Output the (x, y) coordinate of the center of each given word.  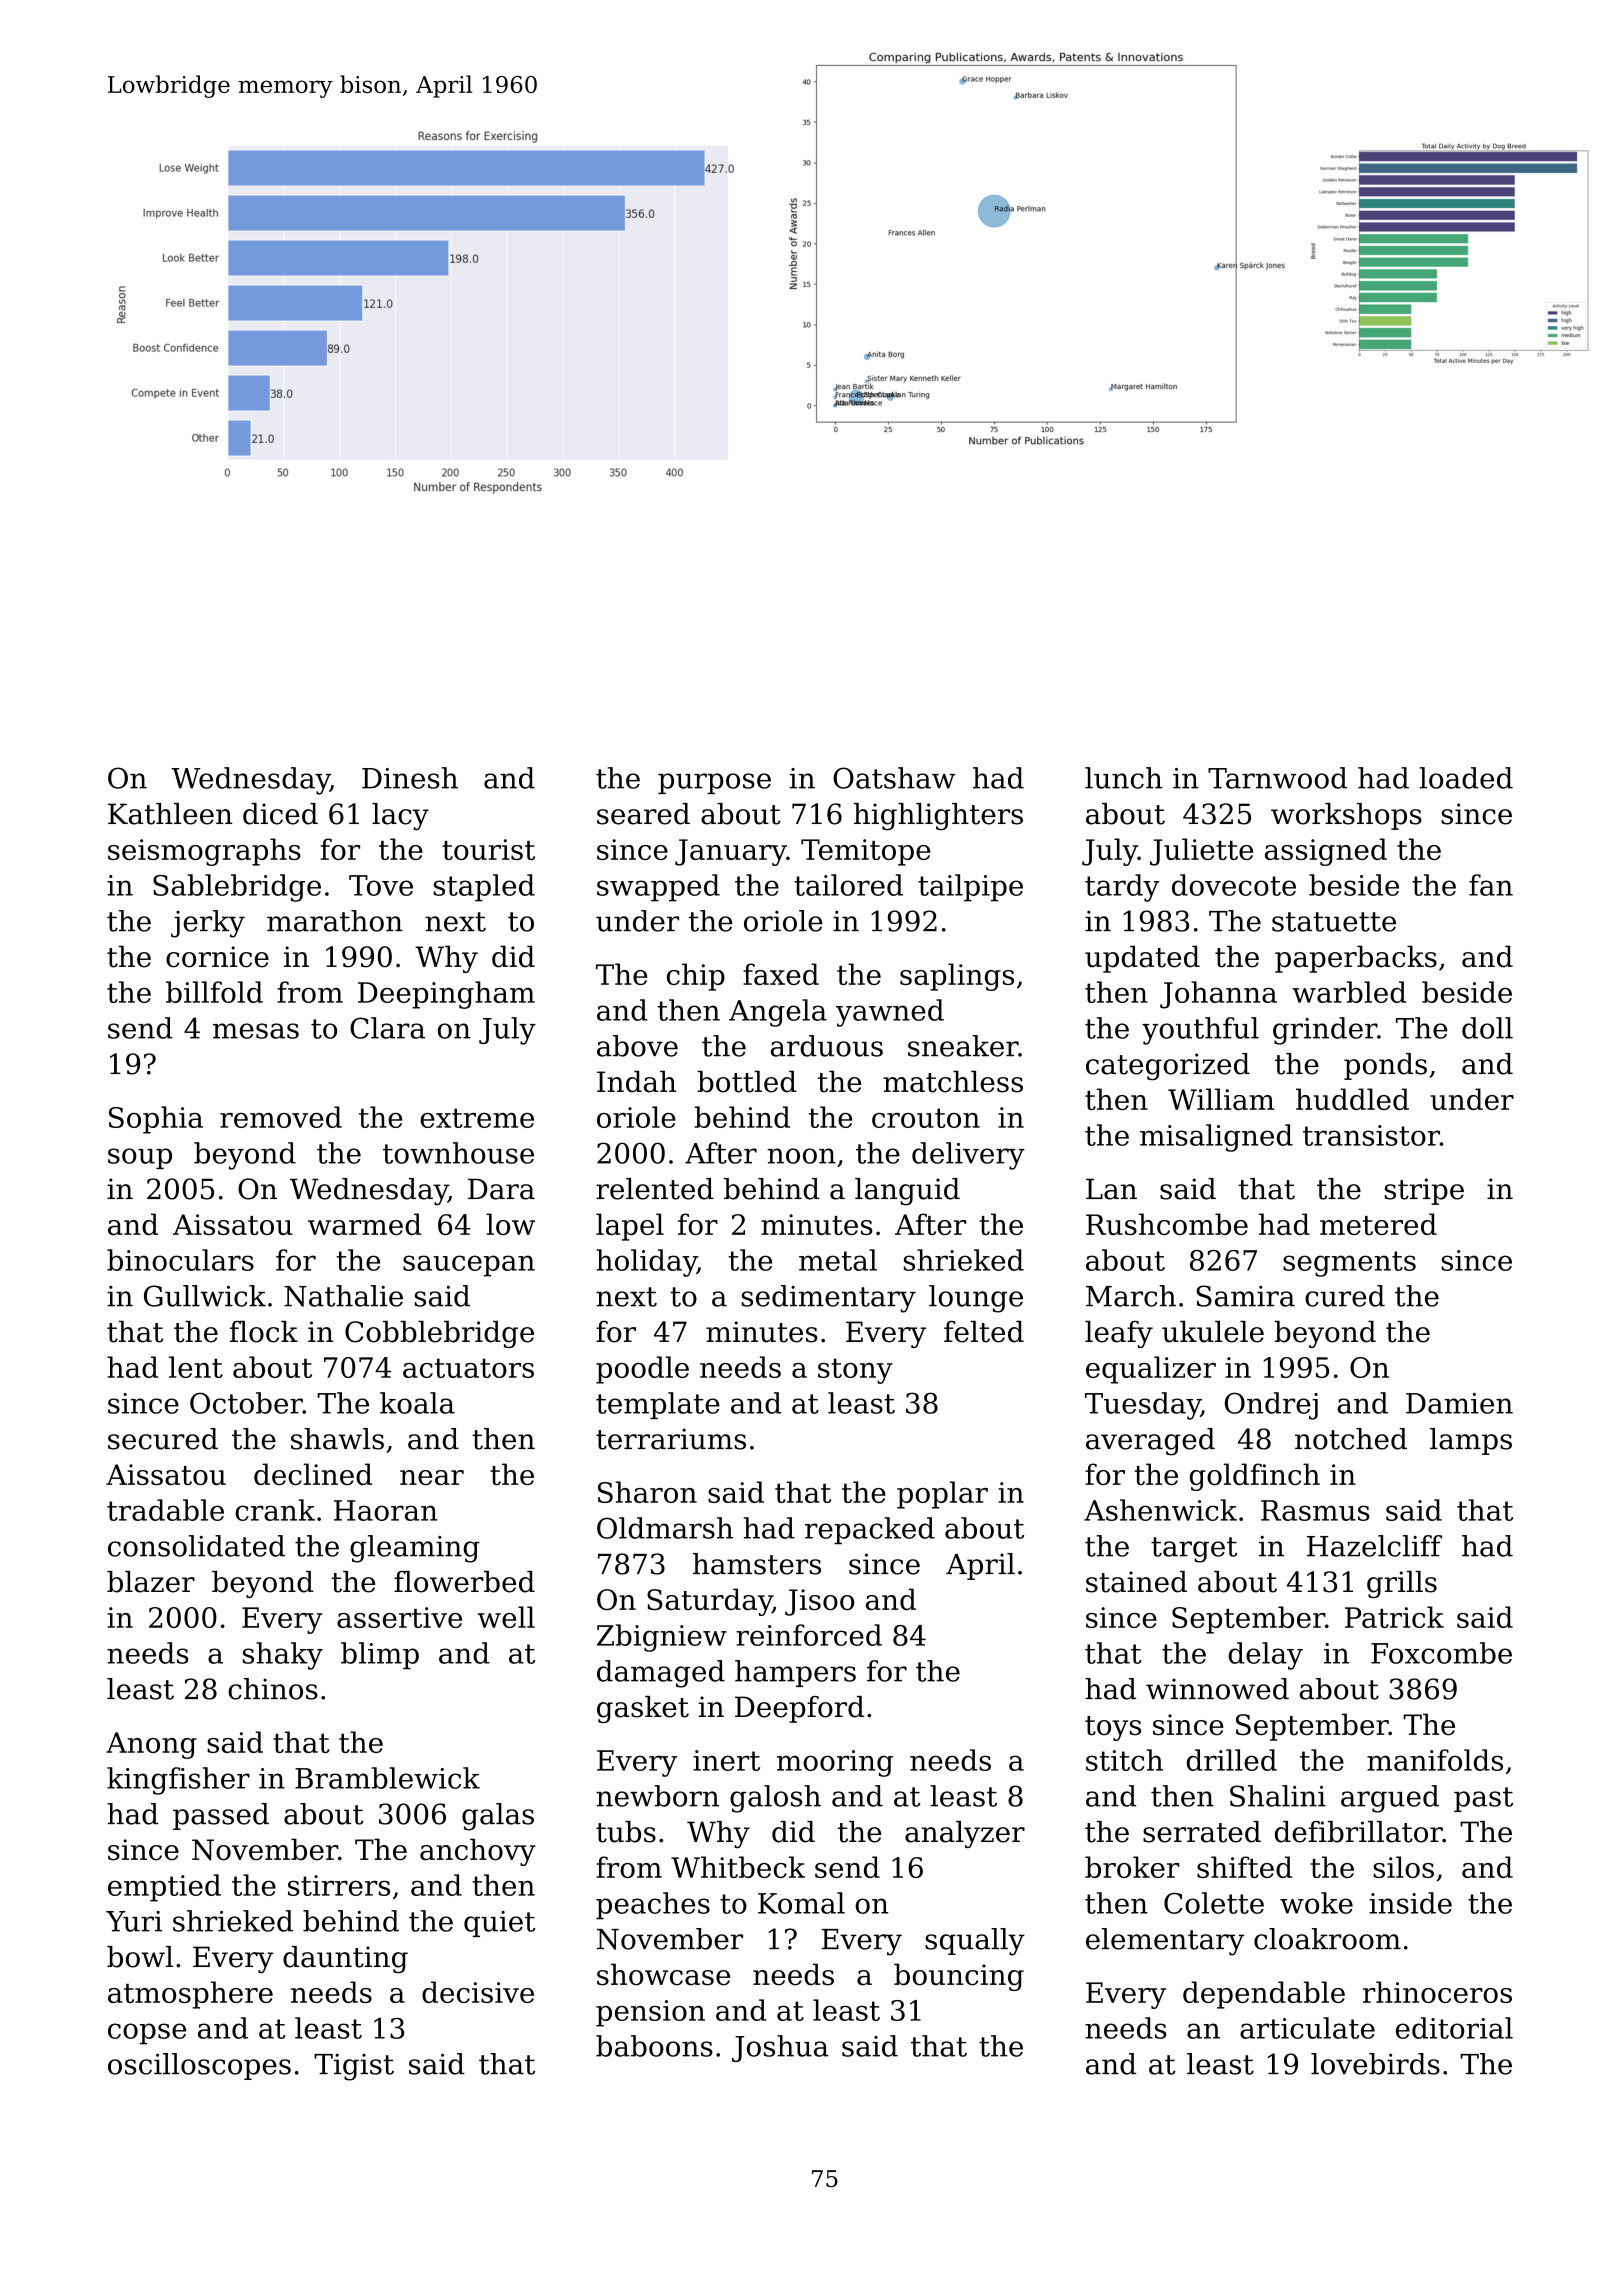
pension (650, 2013)
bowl (140, 1957)
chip (696, 977)
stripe (1424, 1191)
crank (275, 1510)
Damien (1459, 1403)
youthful (1200, 1031)
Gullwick (205, 1296)
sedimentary (829, 1299)
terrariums (671, 1439)
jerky (208, 924)
